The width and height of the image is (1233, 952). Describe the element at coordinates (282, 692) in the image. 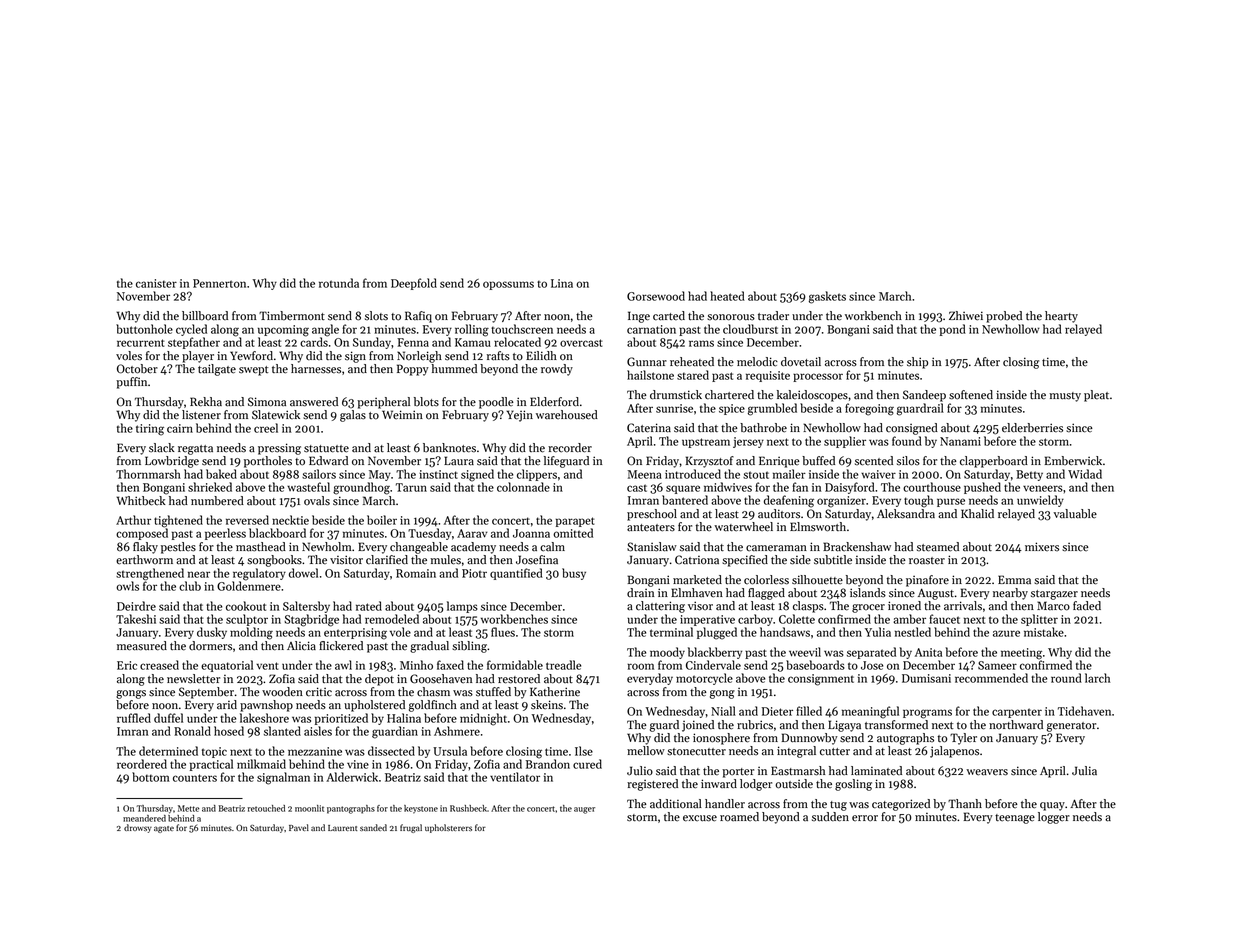

I see `wooden` at that location.
